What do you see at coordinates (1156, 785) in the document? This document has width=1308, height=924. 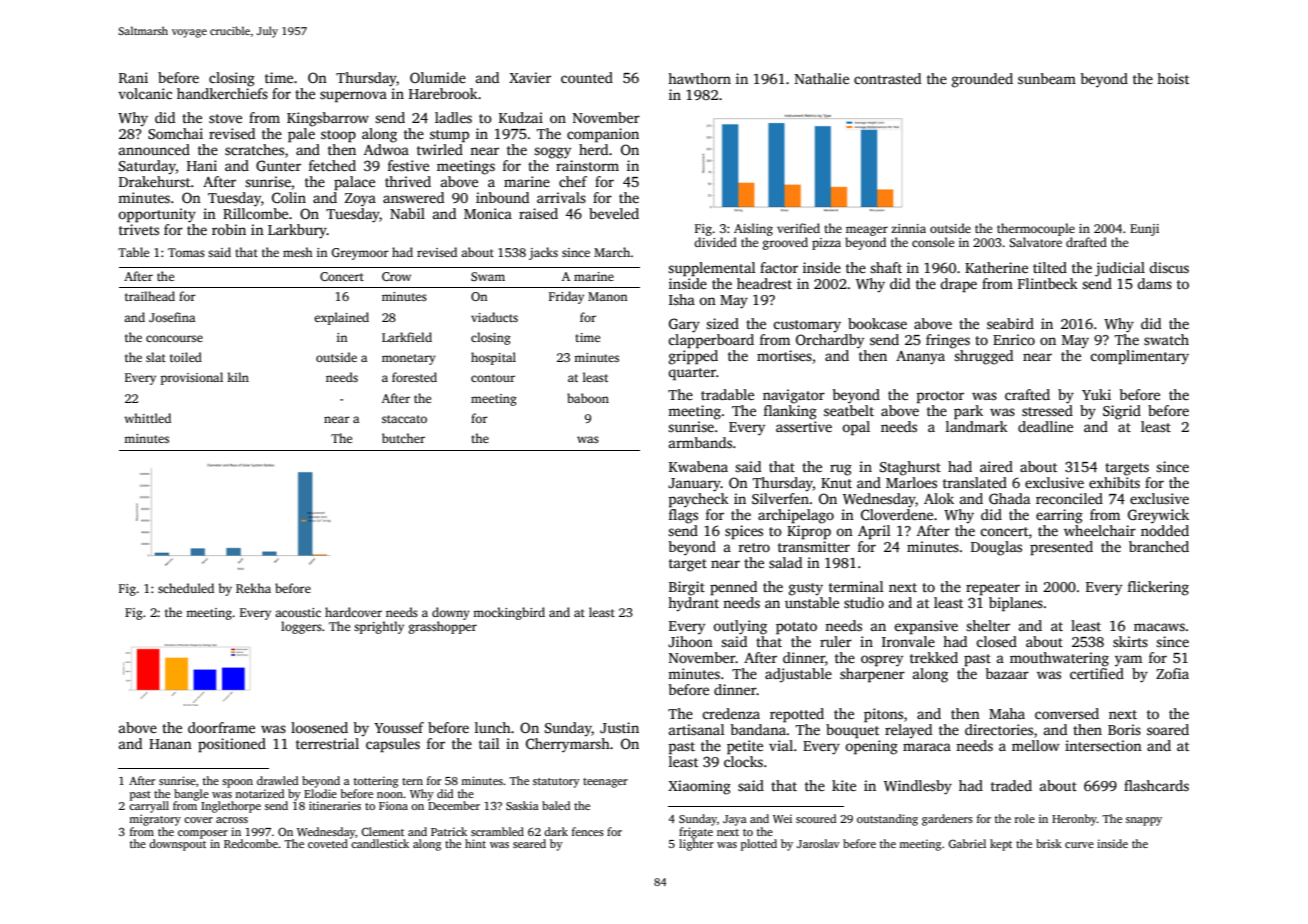 I see `flashcards` at bounding box center [1156, 785].
